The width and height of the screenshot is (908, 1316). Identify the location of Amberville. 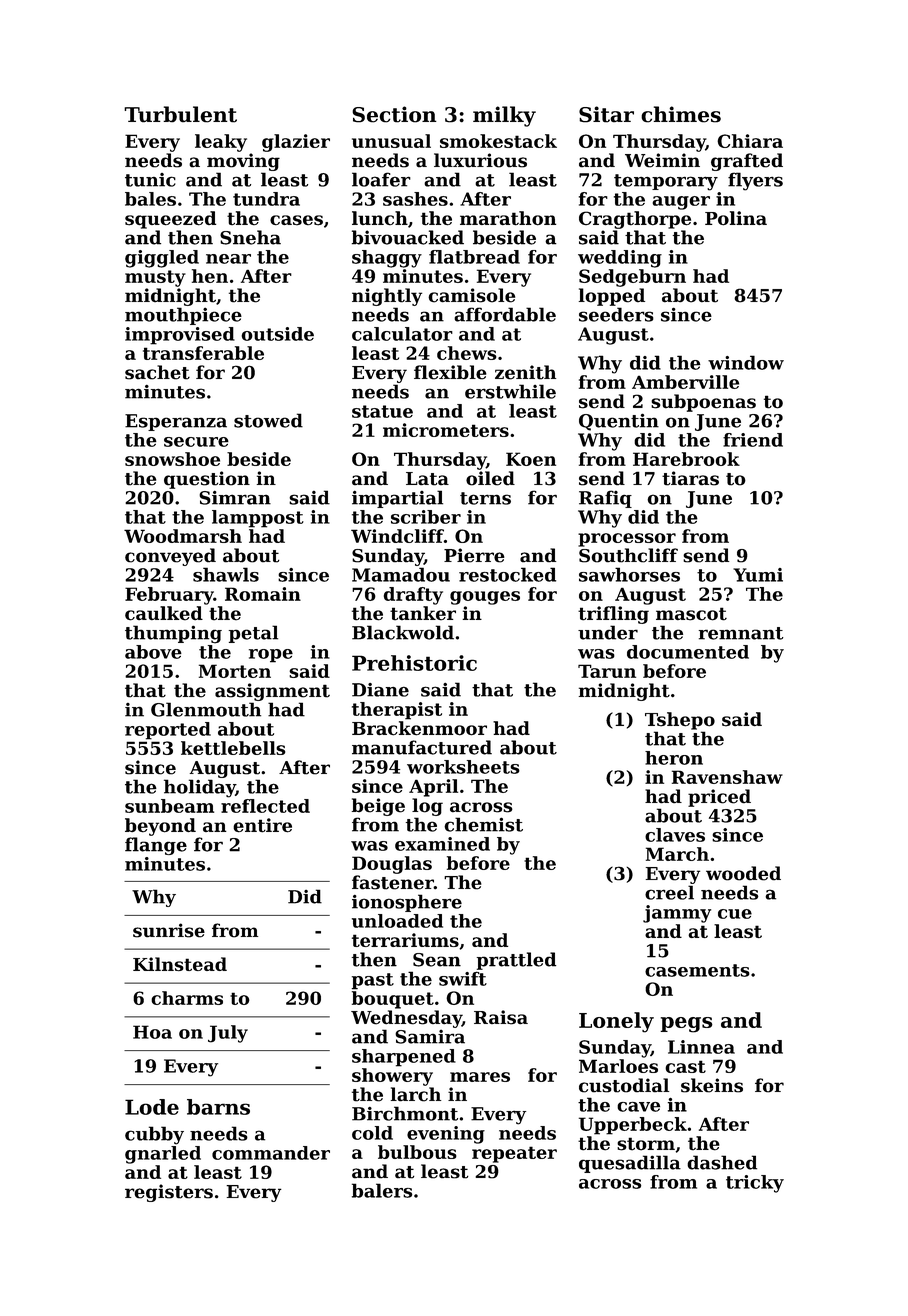
(685, 382).
